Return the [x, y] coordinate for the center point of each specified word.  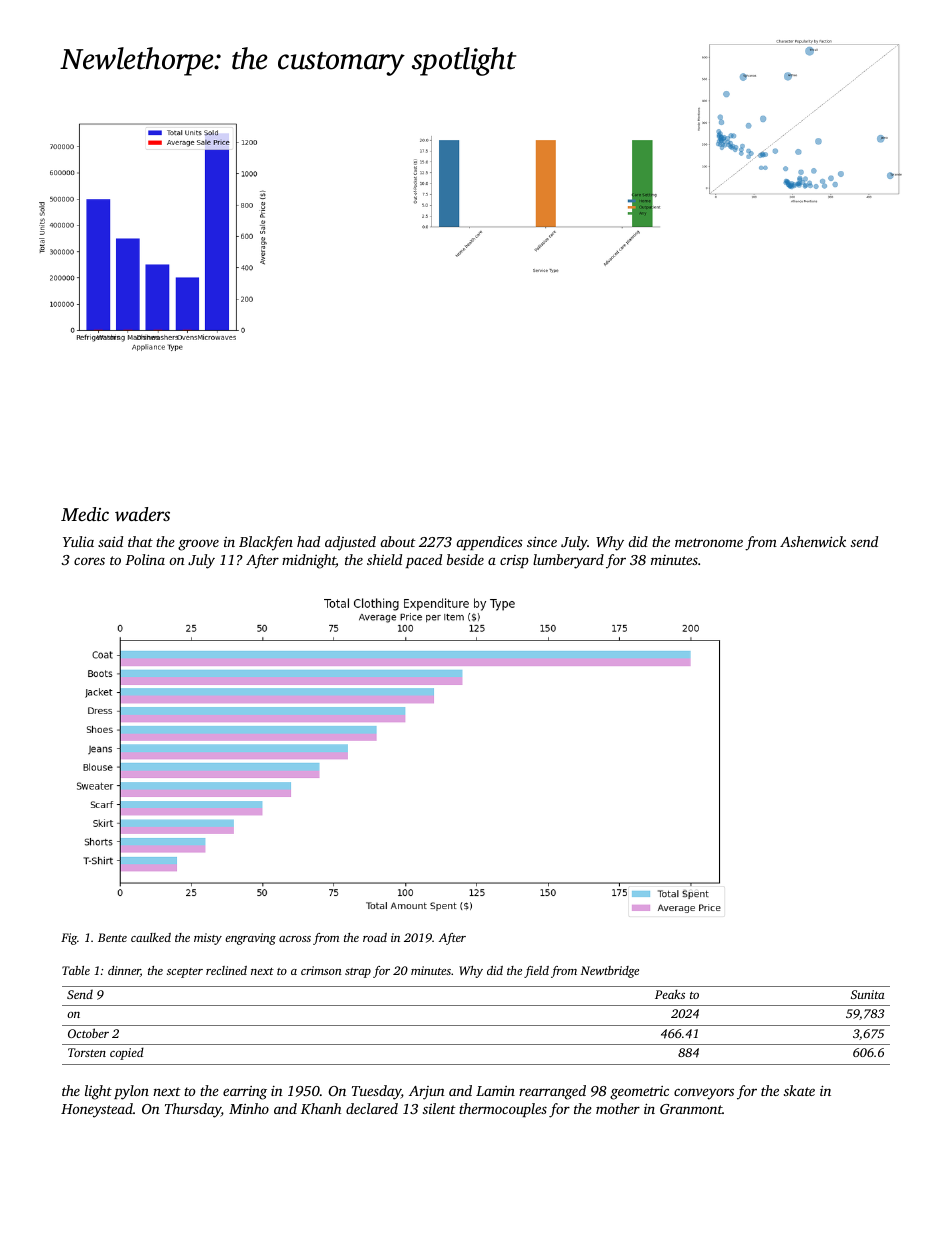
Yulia [78, 541]
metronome [709, 542]
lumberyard [568, 561]
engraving [250, 939]
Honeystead [97, 1110]
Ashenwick [813, 541]
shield [384, 559]
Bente [112, 937]
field [536, 972]
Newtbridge [610, 972]
